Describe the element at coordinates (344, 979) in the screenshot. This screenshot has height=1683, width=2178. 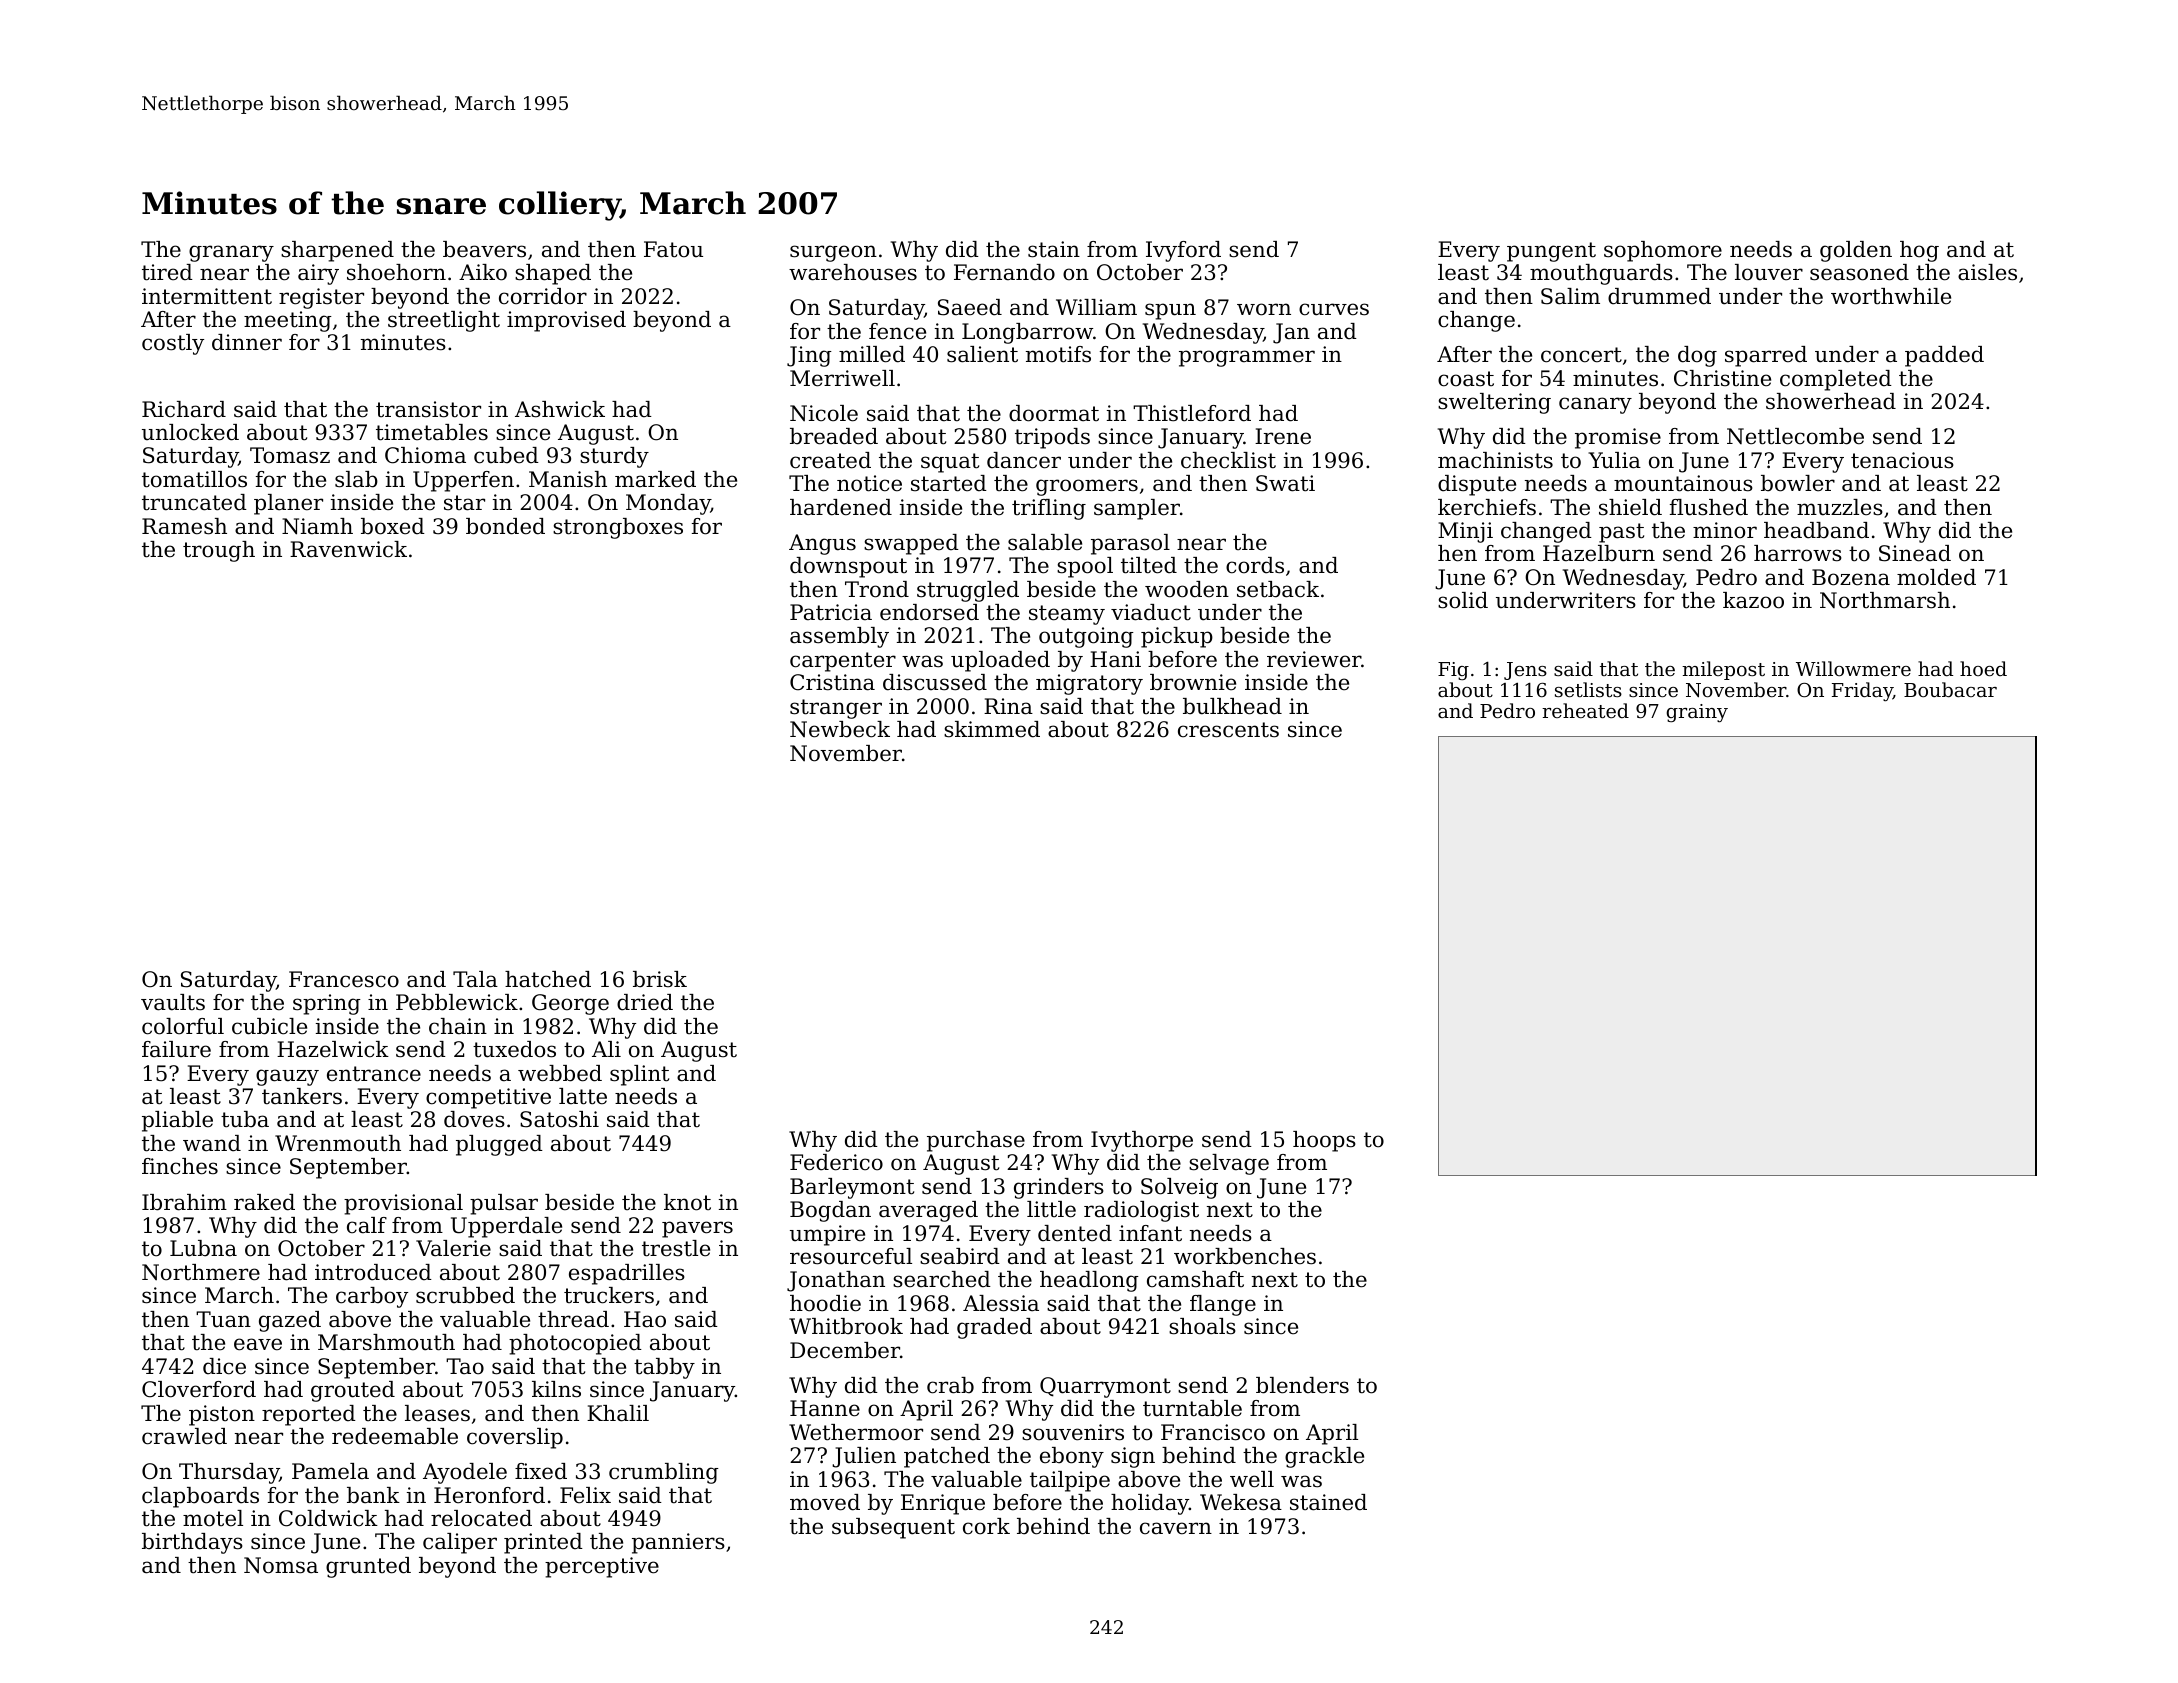
I see `Francesco` at that location.
